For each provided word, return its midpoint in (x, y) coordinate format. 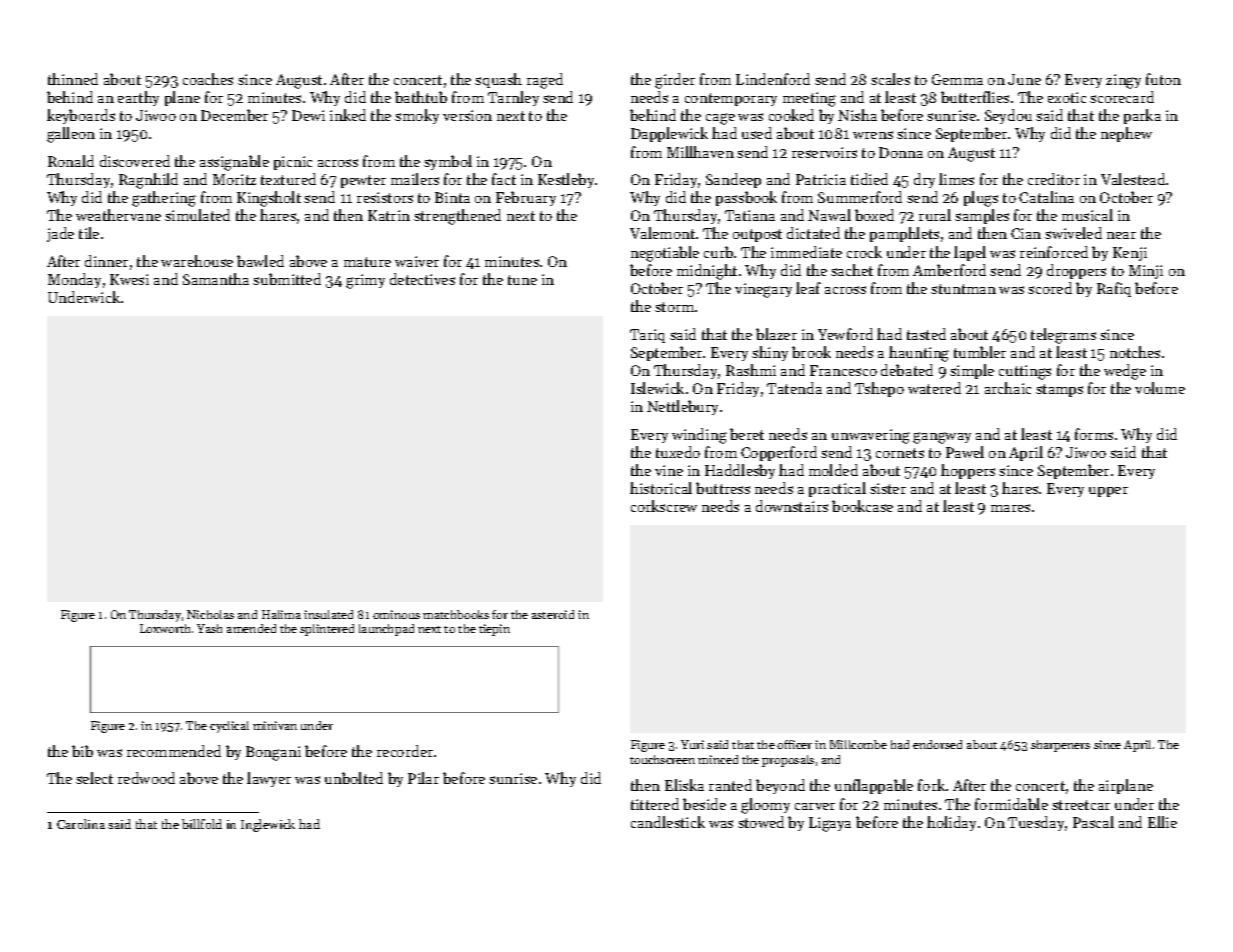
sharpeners (1060, 746)
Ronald (71, 161)
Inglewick (268, 825)
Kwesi (129, 279)
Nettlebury (682, 407)
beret (747, 434)
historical (661, 488)
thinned (73, 79)
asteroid (553, 614)
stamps (1059, 390)
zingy (1123, 81)
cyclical (229, 727)
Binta (452, 197)
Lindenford (773, 79)
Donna (901, 152)
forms (1094, 434)
